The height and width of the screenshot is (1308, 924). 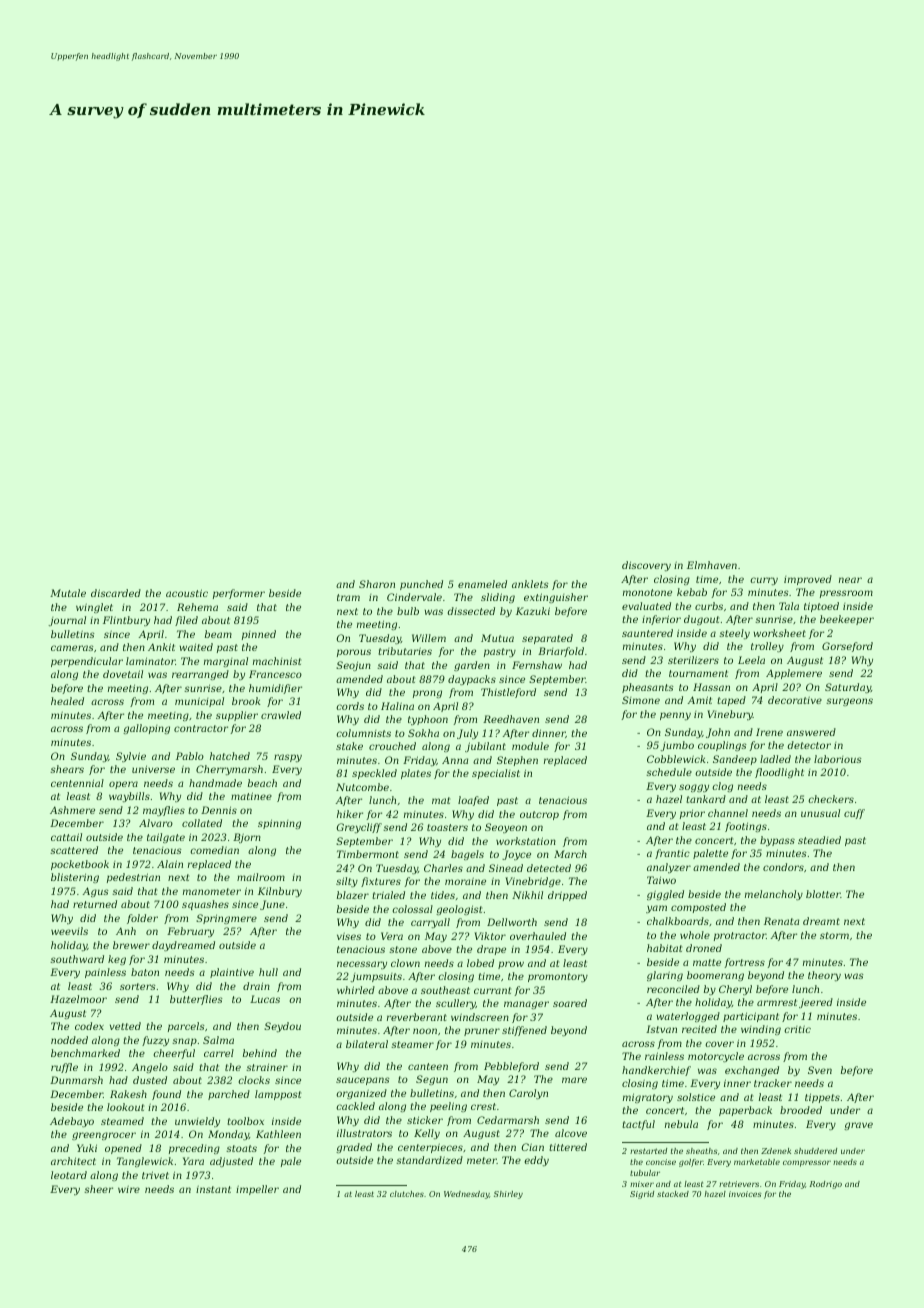 What do you see at coordinates (170, 864) in the screenshot?
I see `Alain` at bounding box center [170, 864].
